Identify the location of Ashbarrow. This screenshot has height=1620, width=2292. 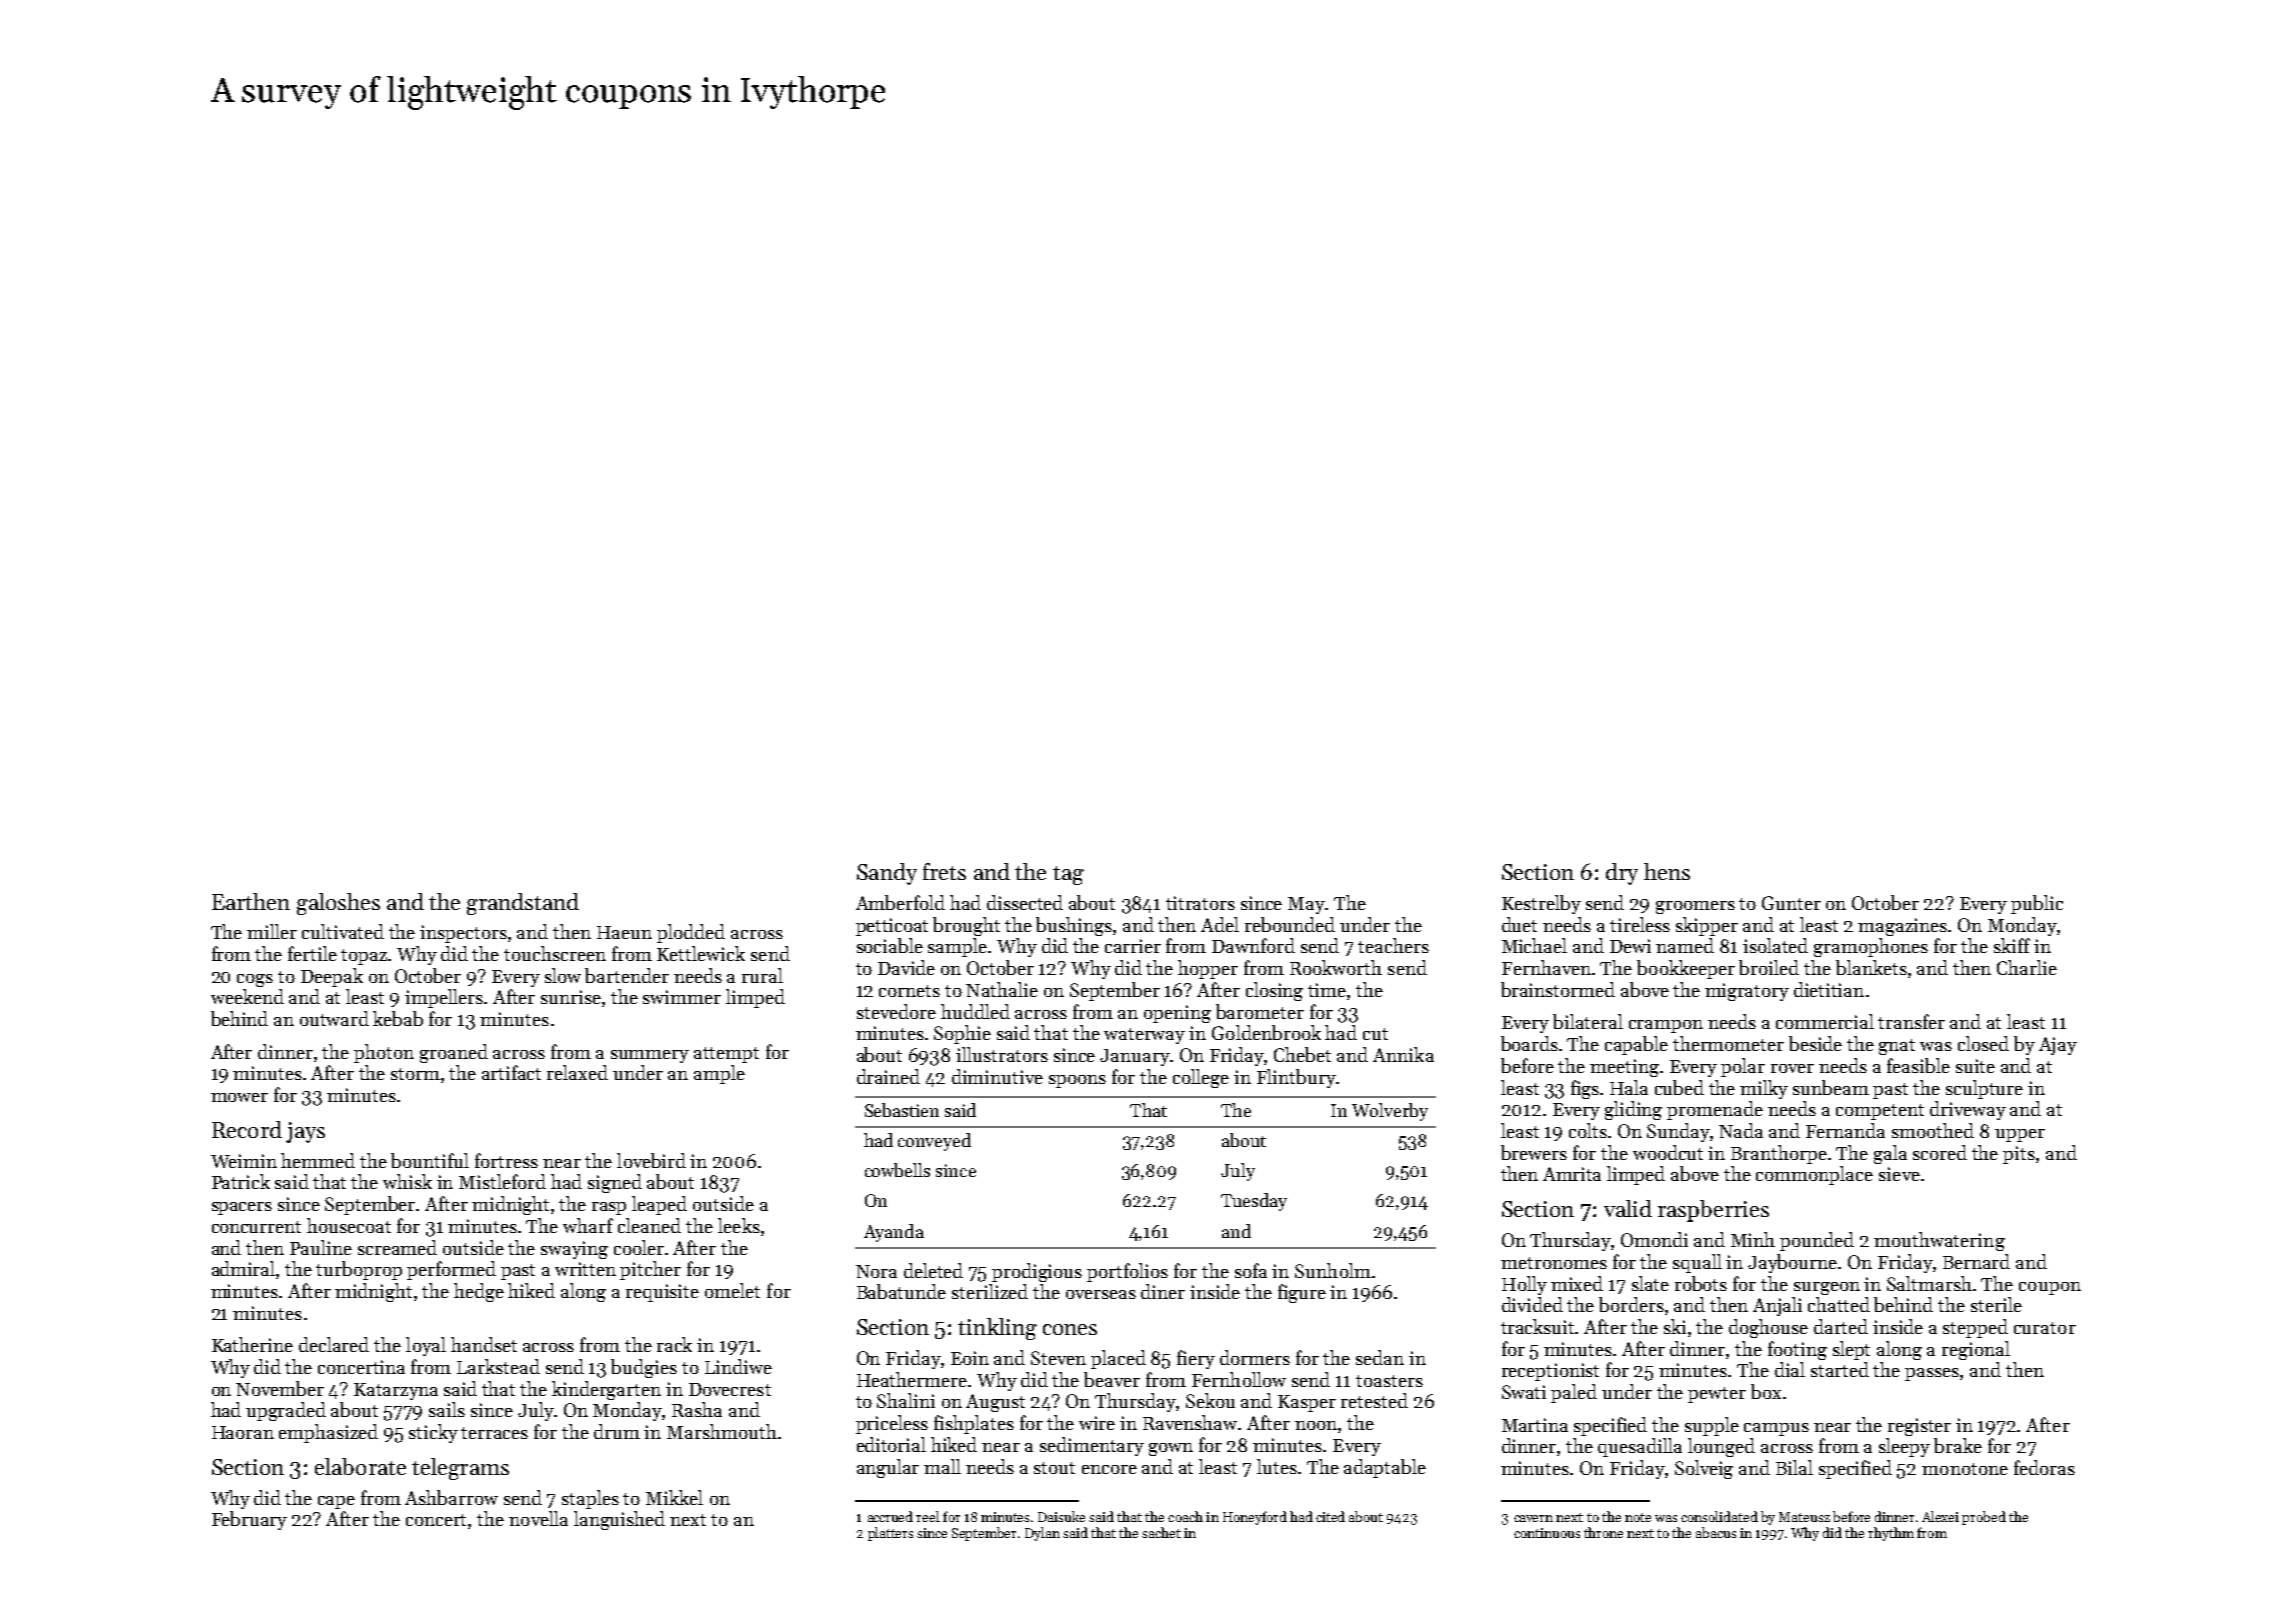
(451, 1497).
